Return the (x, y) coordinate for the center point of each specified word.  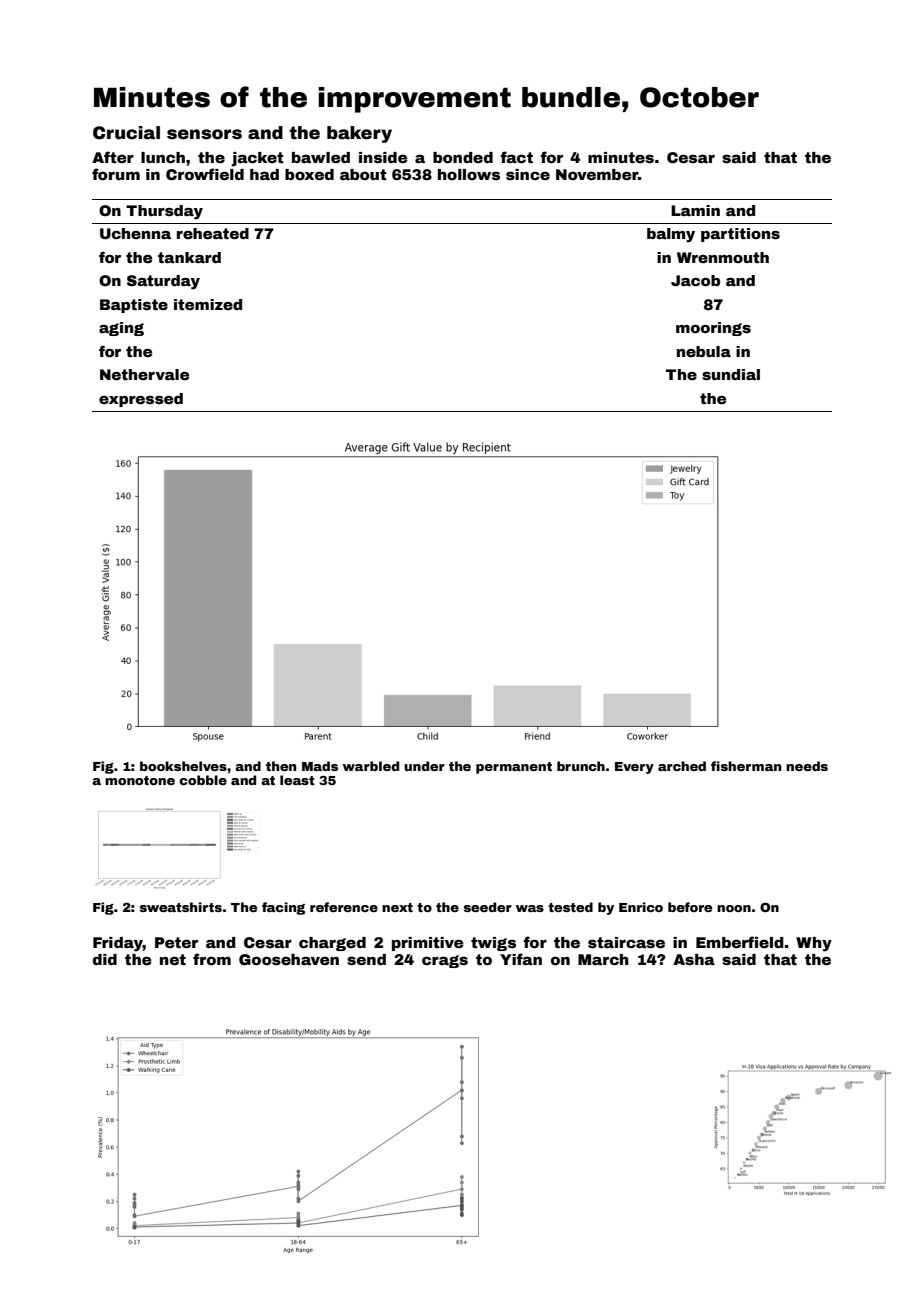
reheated (213, 233)
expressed (141, 400)
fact (516, 157)
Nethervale (144, 374)
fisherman (746, 766)
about (363, 174)
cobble (203, 780)
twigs (493, 944)
